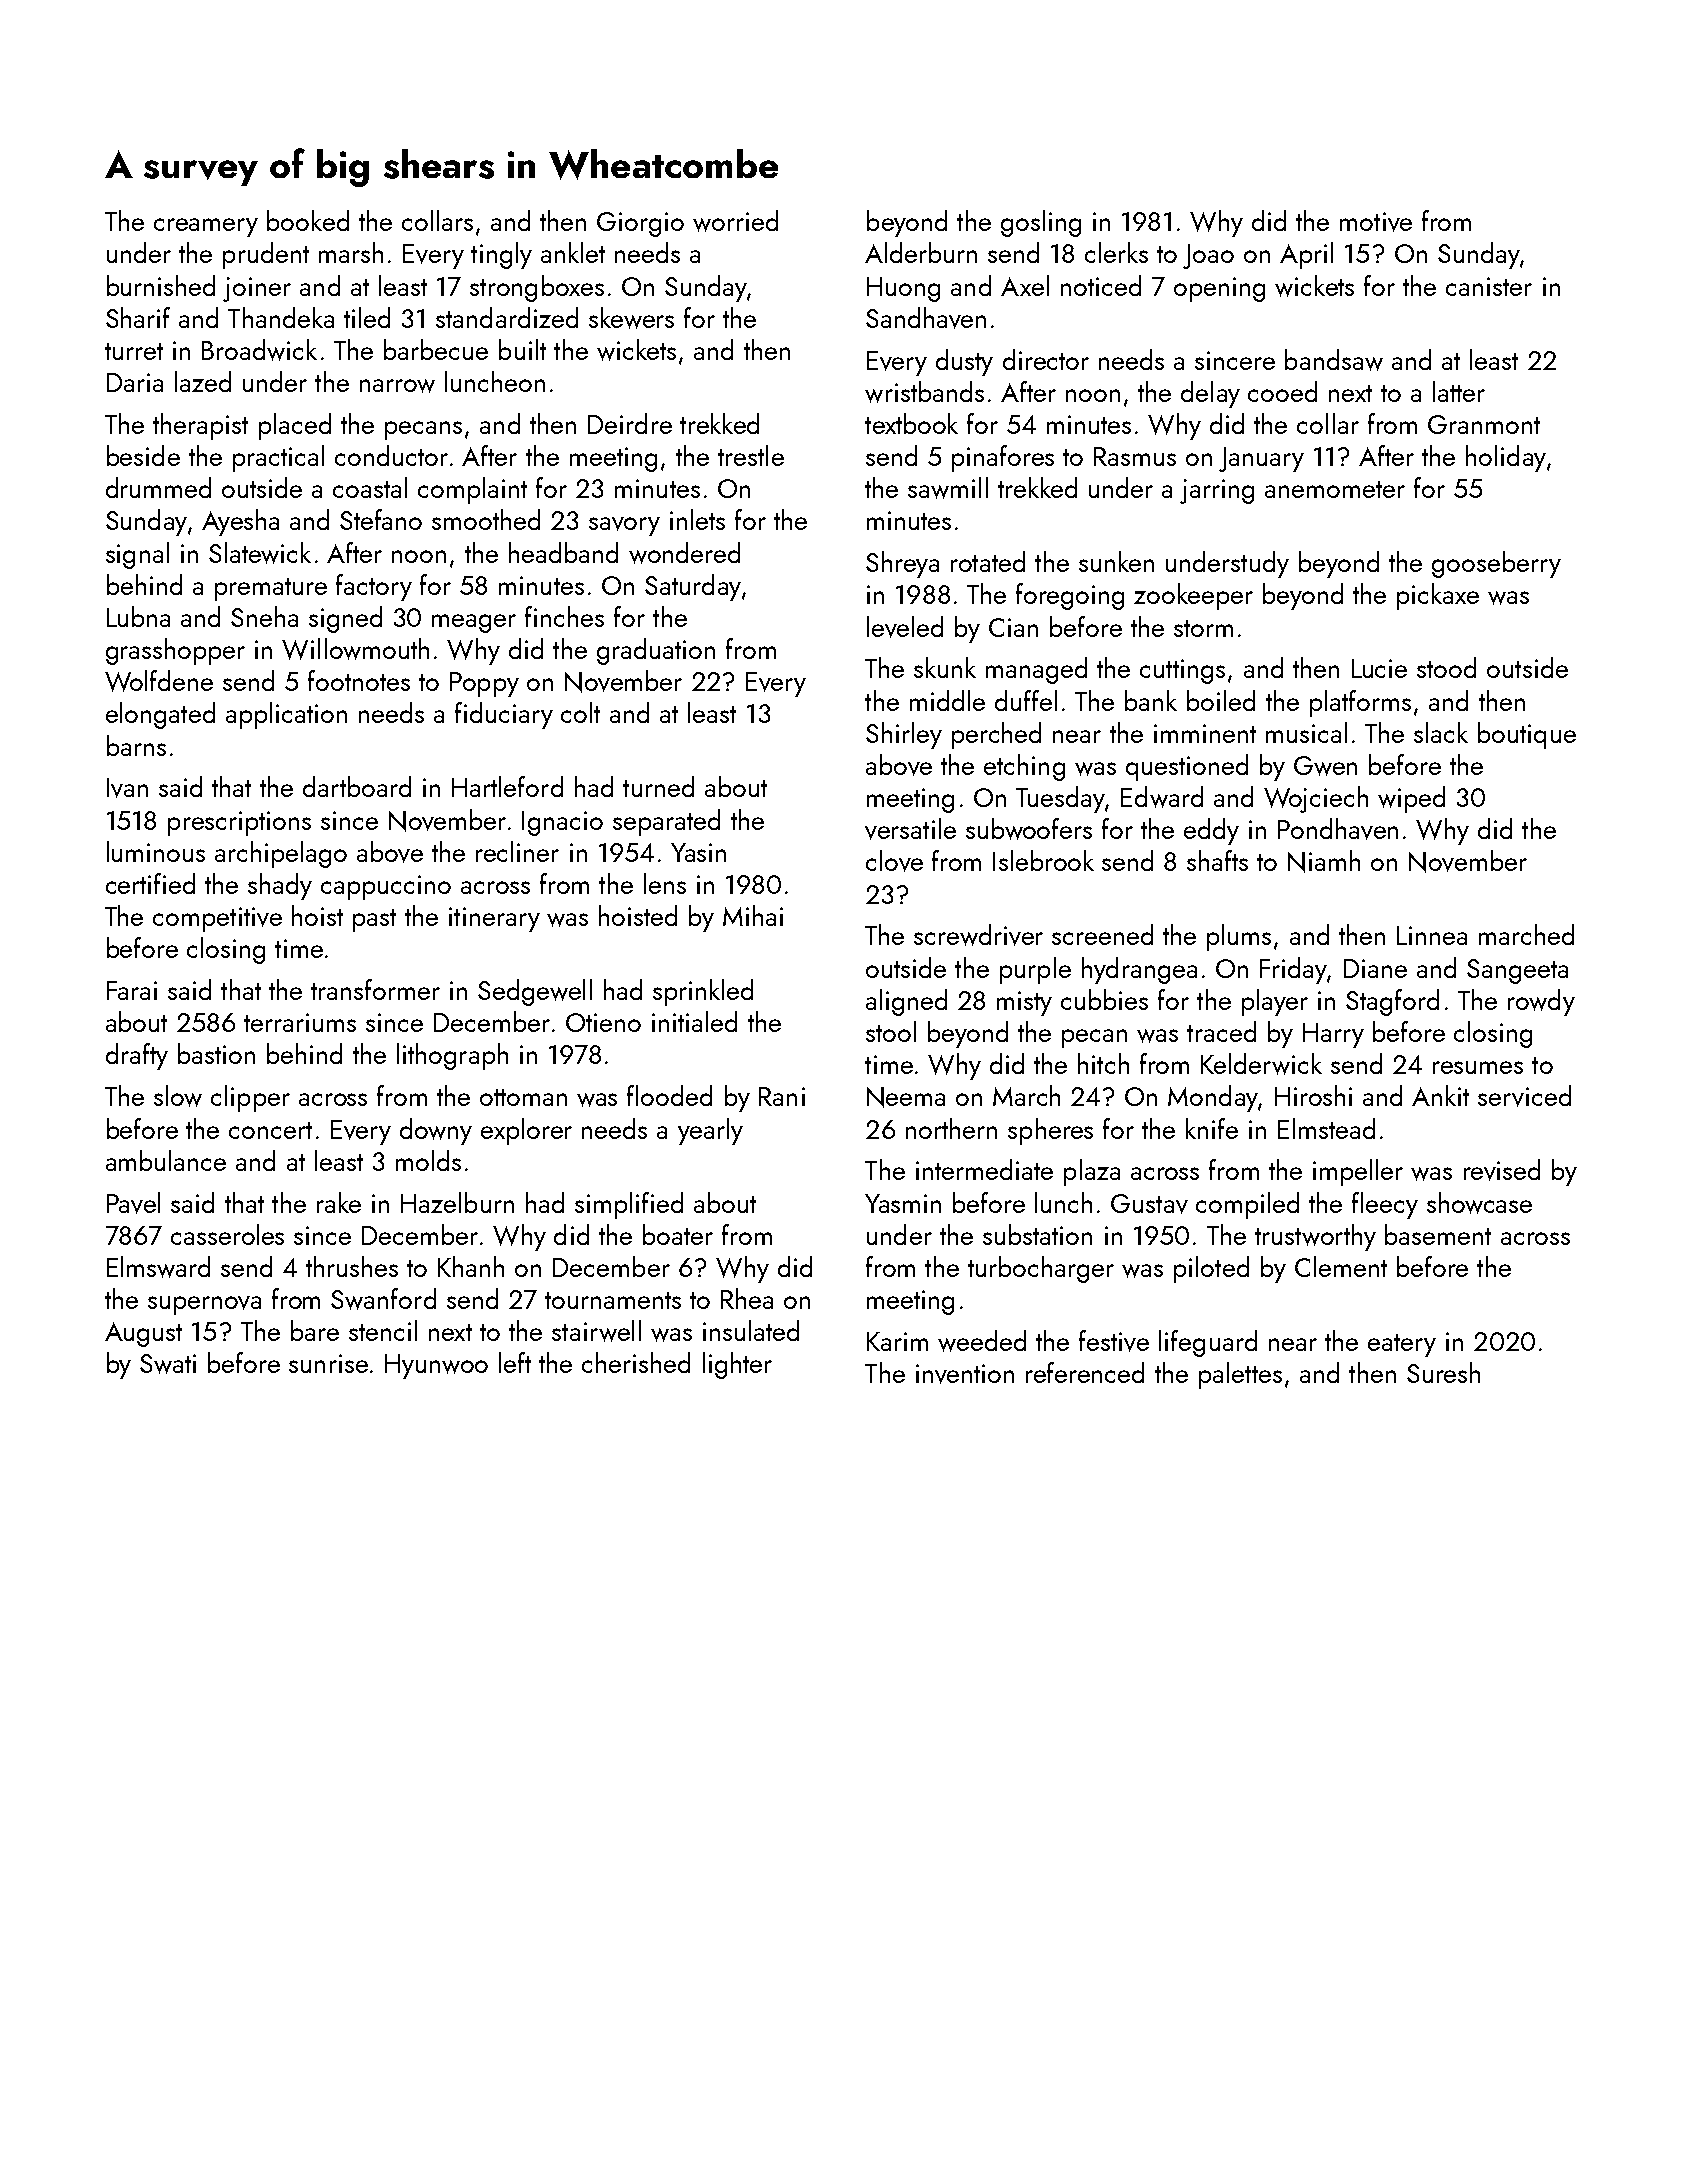 The height and width of the screenshot is (2178, 1683). Describe the element at coordinates (1443, 1372) in the screenshot. I see `Suresh` at that location.
